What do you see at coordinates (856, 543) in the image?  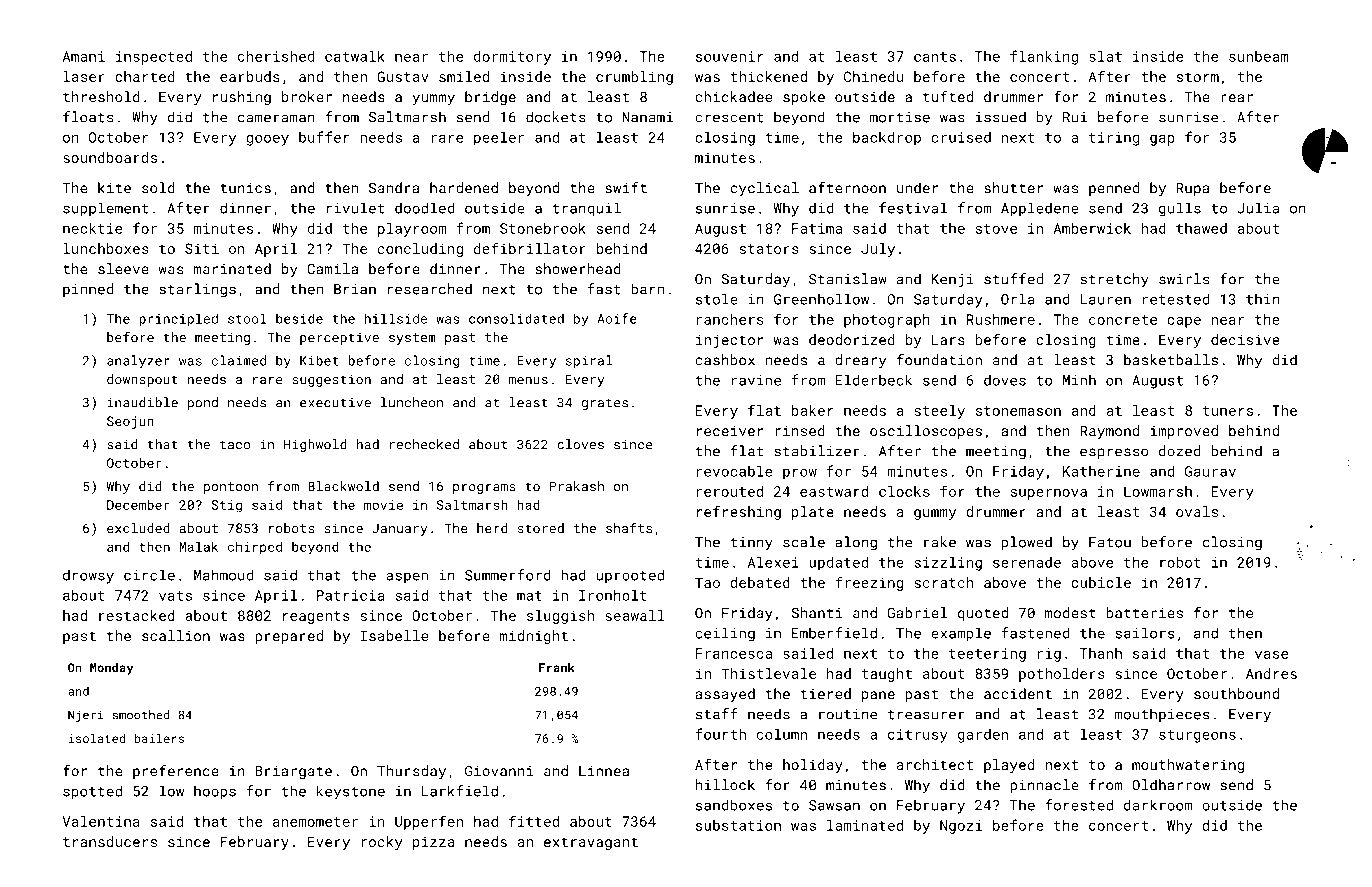 I see `along` at bounding box center [856, 543].
